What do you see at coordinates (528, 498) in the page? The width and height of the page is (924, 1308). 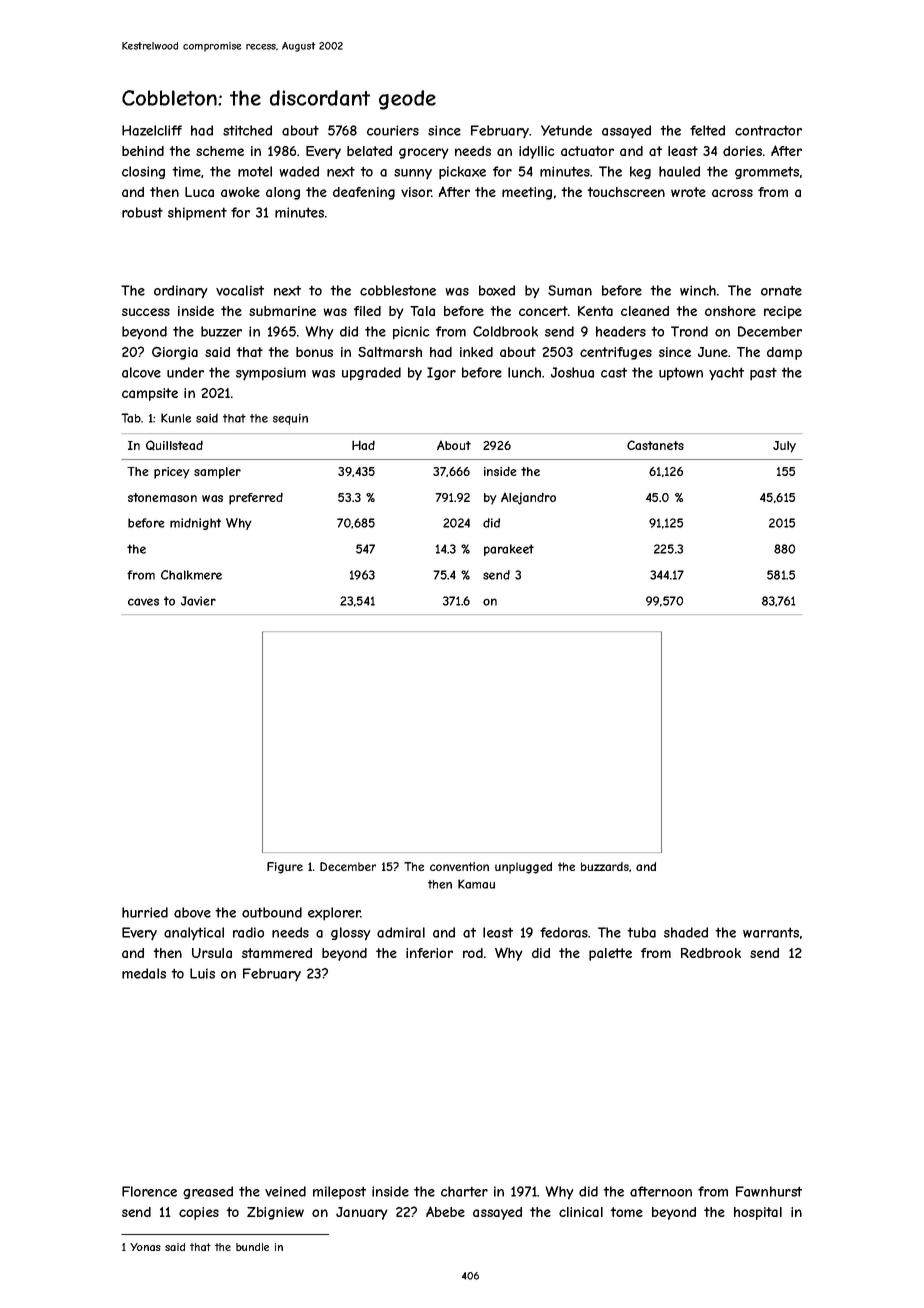 I see `Alejandro` at bounding box center [528, 498].
